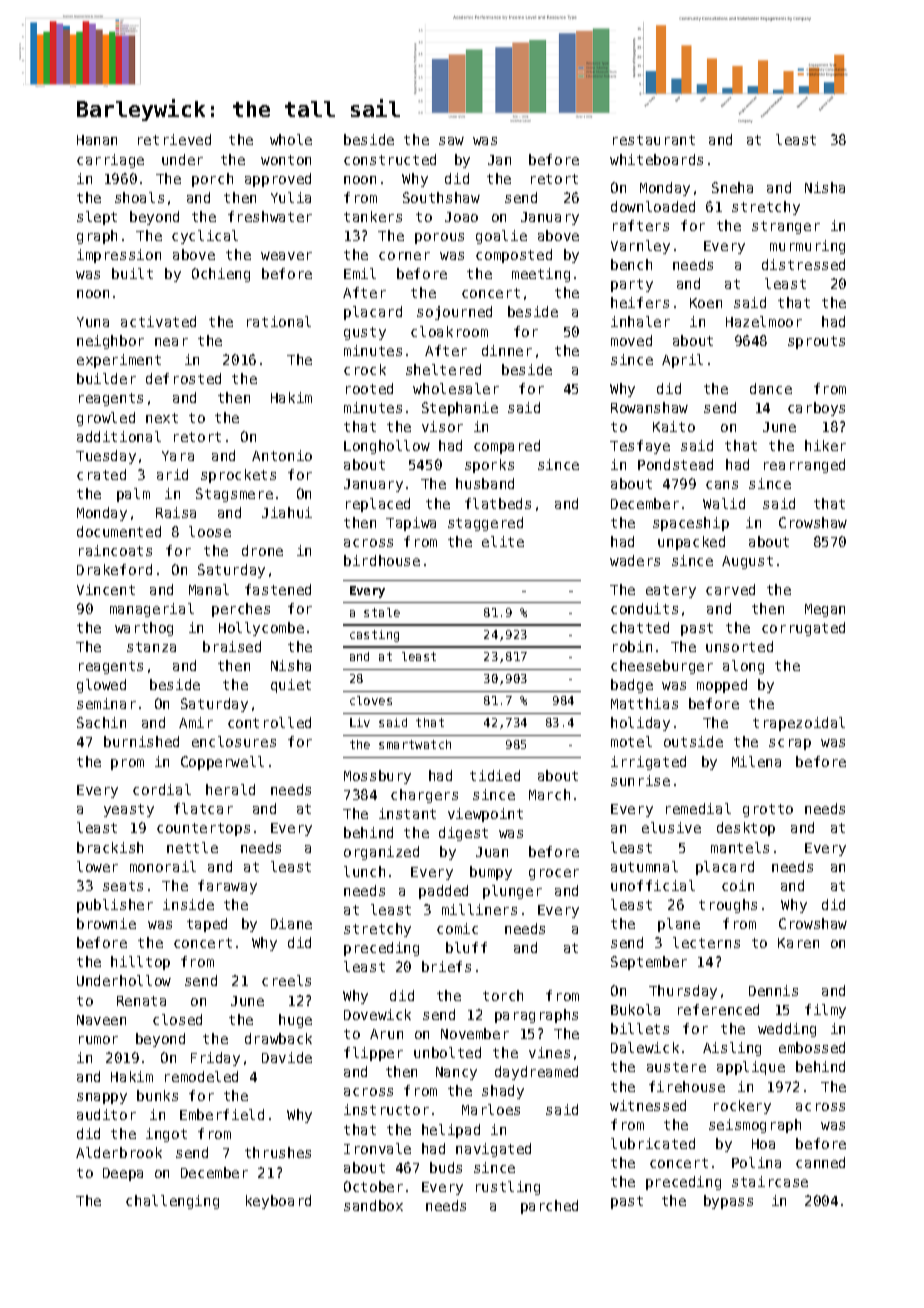 This screenshot has width=924, height=1308. Describe the element at coordinates (653, 885) in the screenshot. I see `unofficial` at that location.
